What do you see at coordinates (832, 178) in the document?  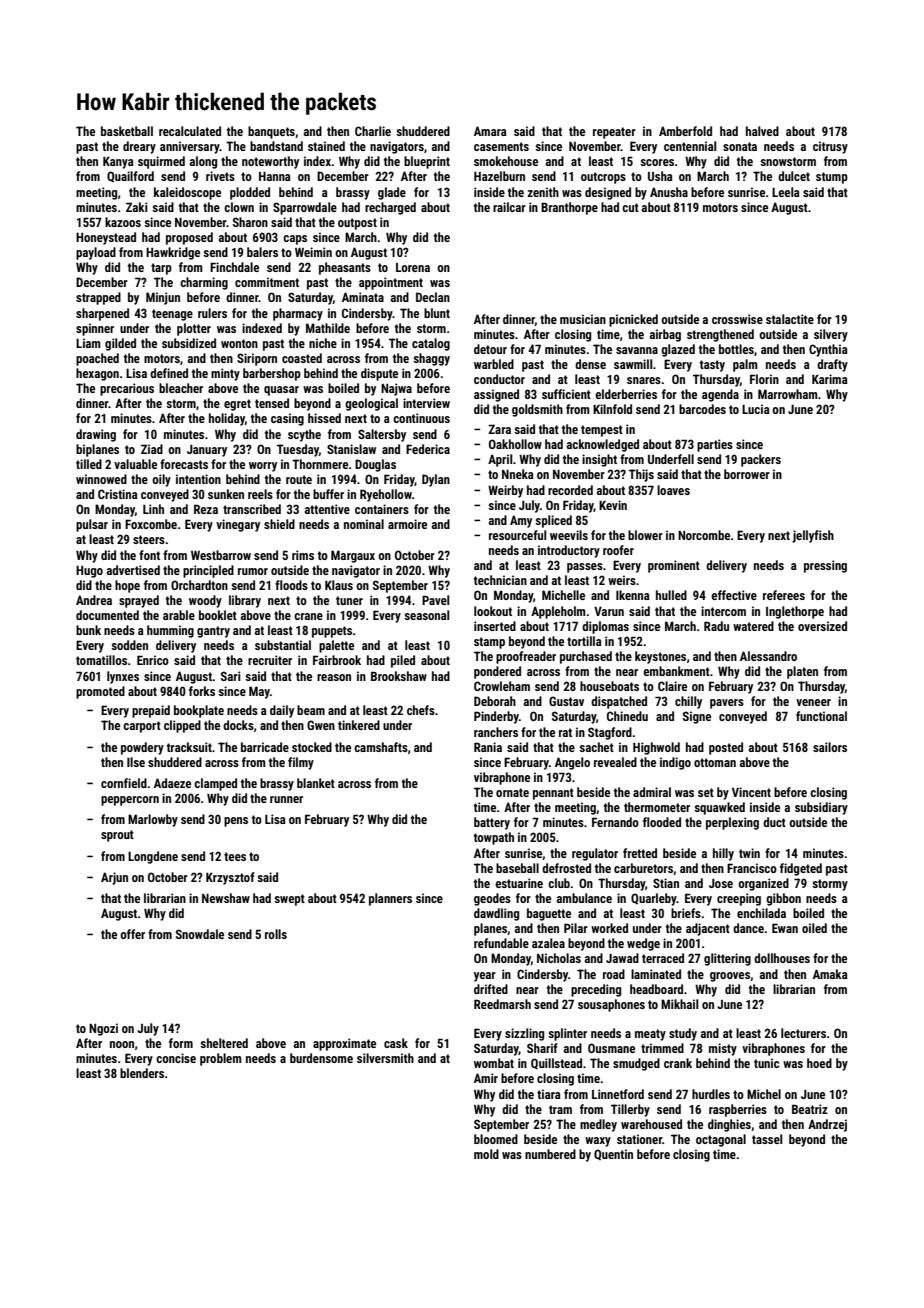 I see `stump` at bounding box center [832, 178].
